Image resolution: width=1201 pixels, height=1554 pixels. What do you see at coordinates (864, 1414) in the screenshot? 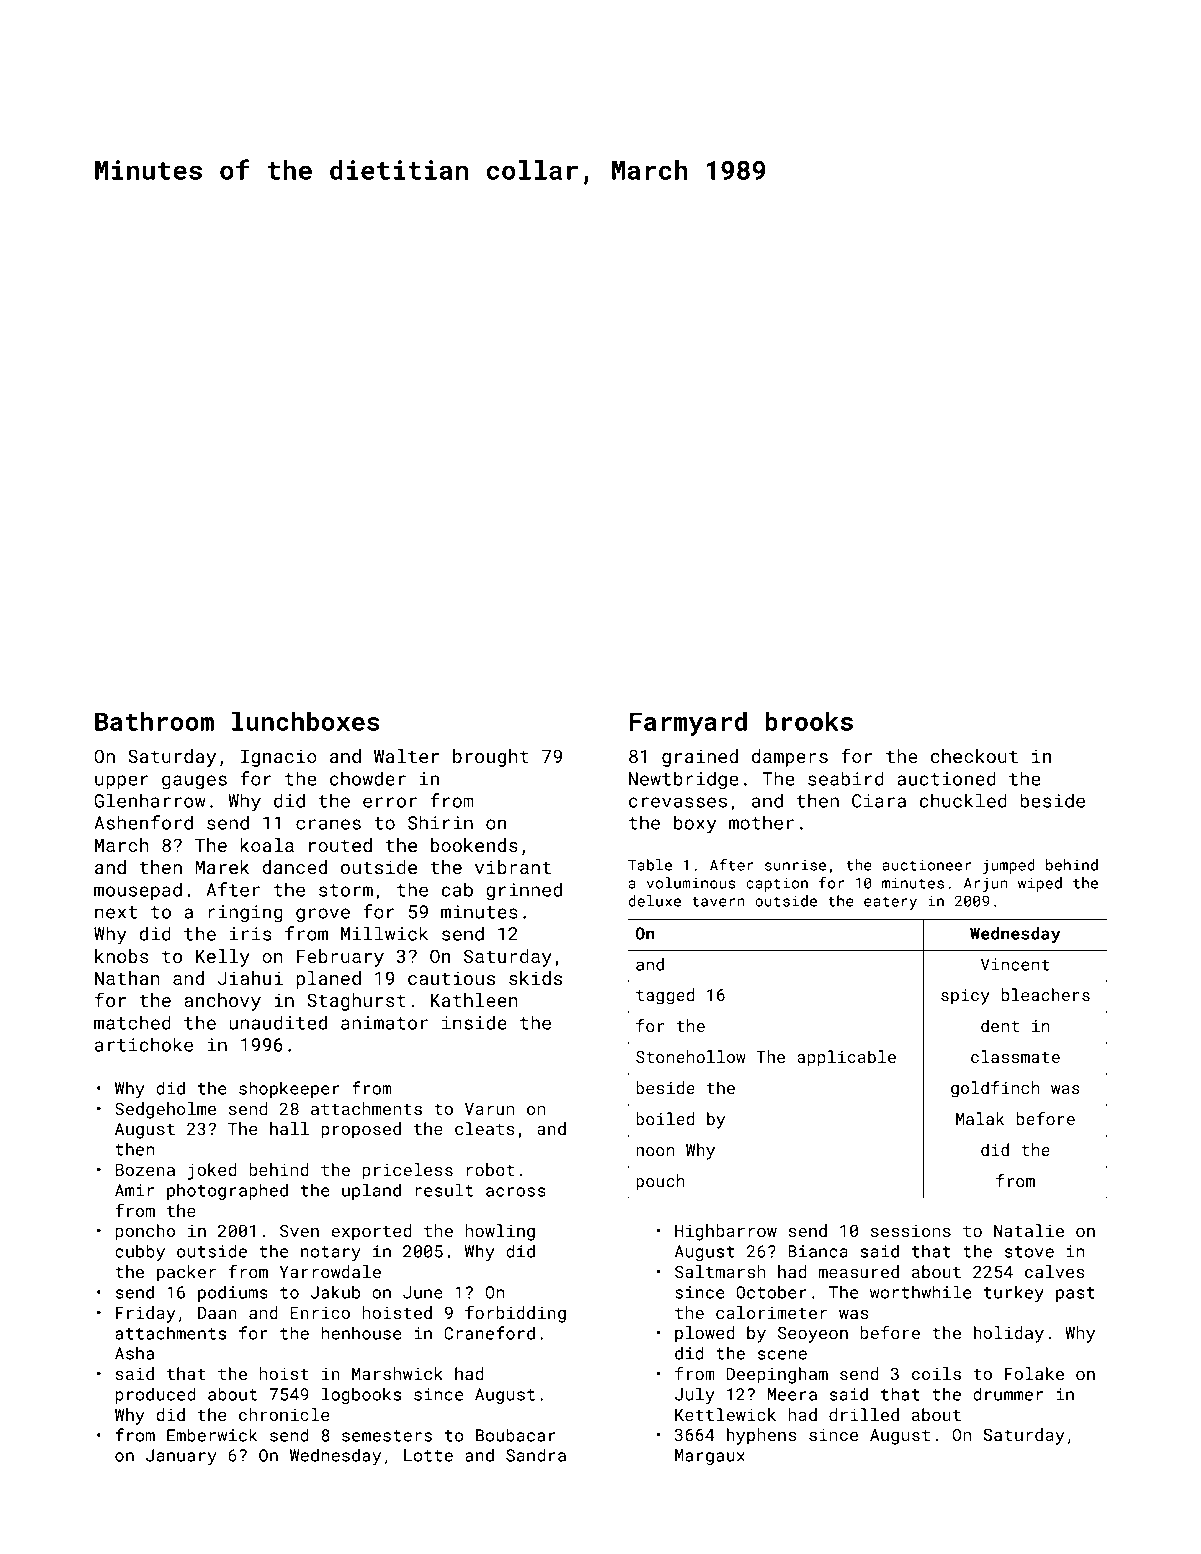
I see `drilled` at bounding box center [864, 1414].
